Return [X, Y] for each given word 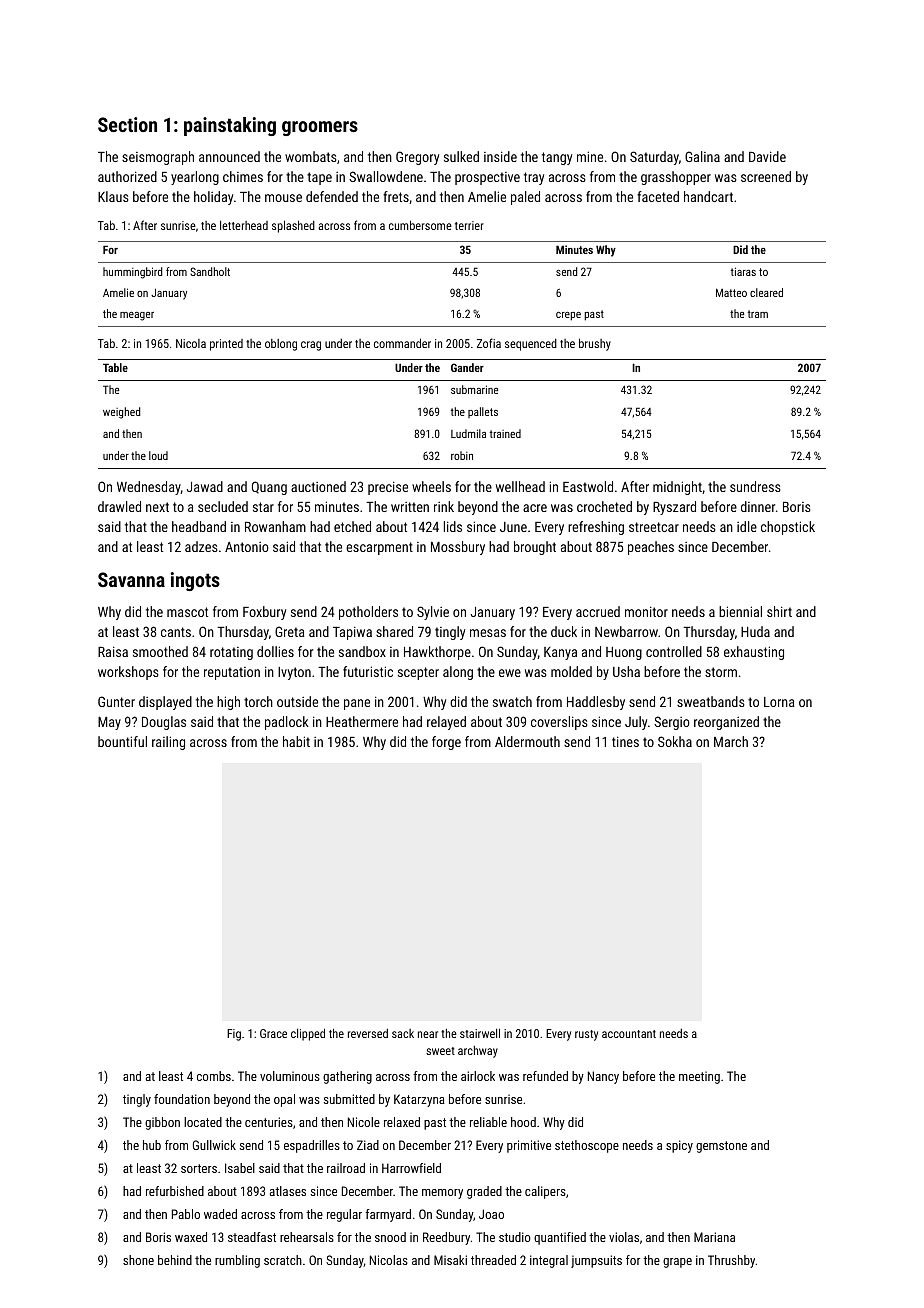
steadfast [252, 1237]
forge [446, 743]
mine [590, 156]
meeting [699, 1077]
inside [500, 156]
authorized [127, 176]
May [109, 723]
